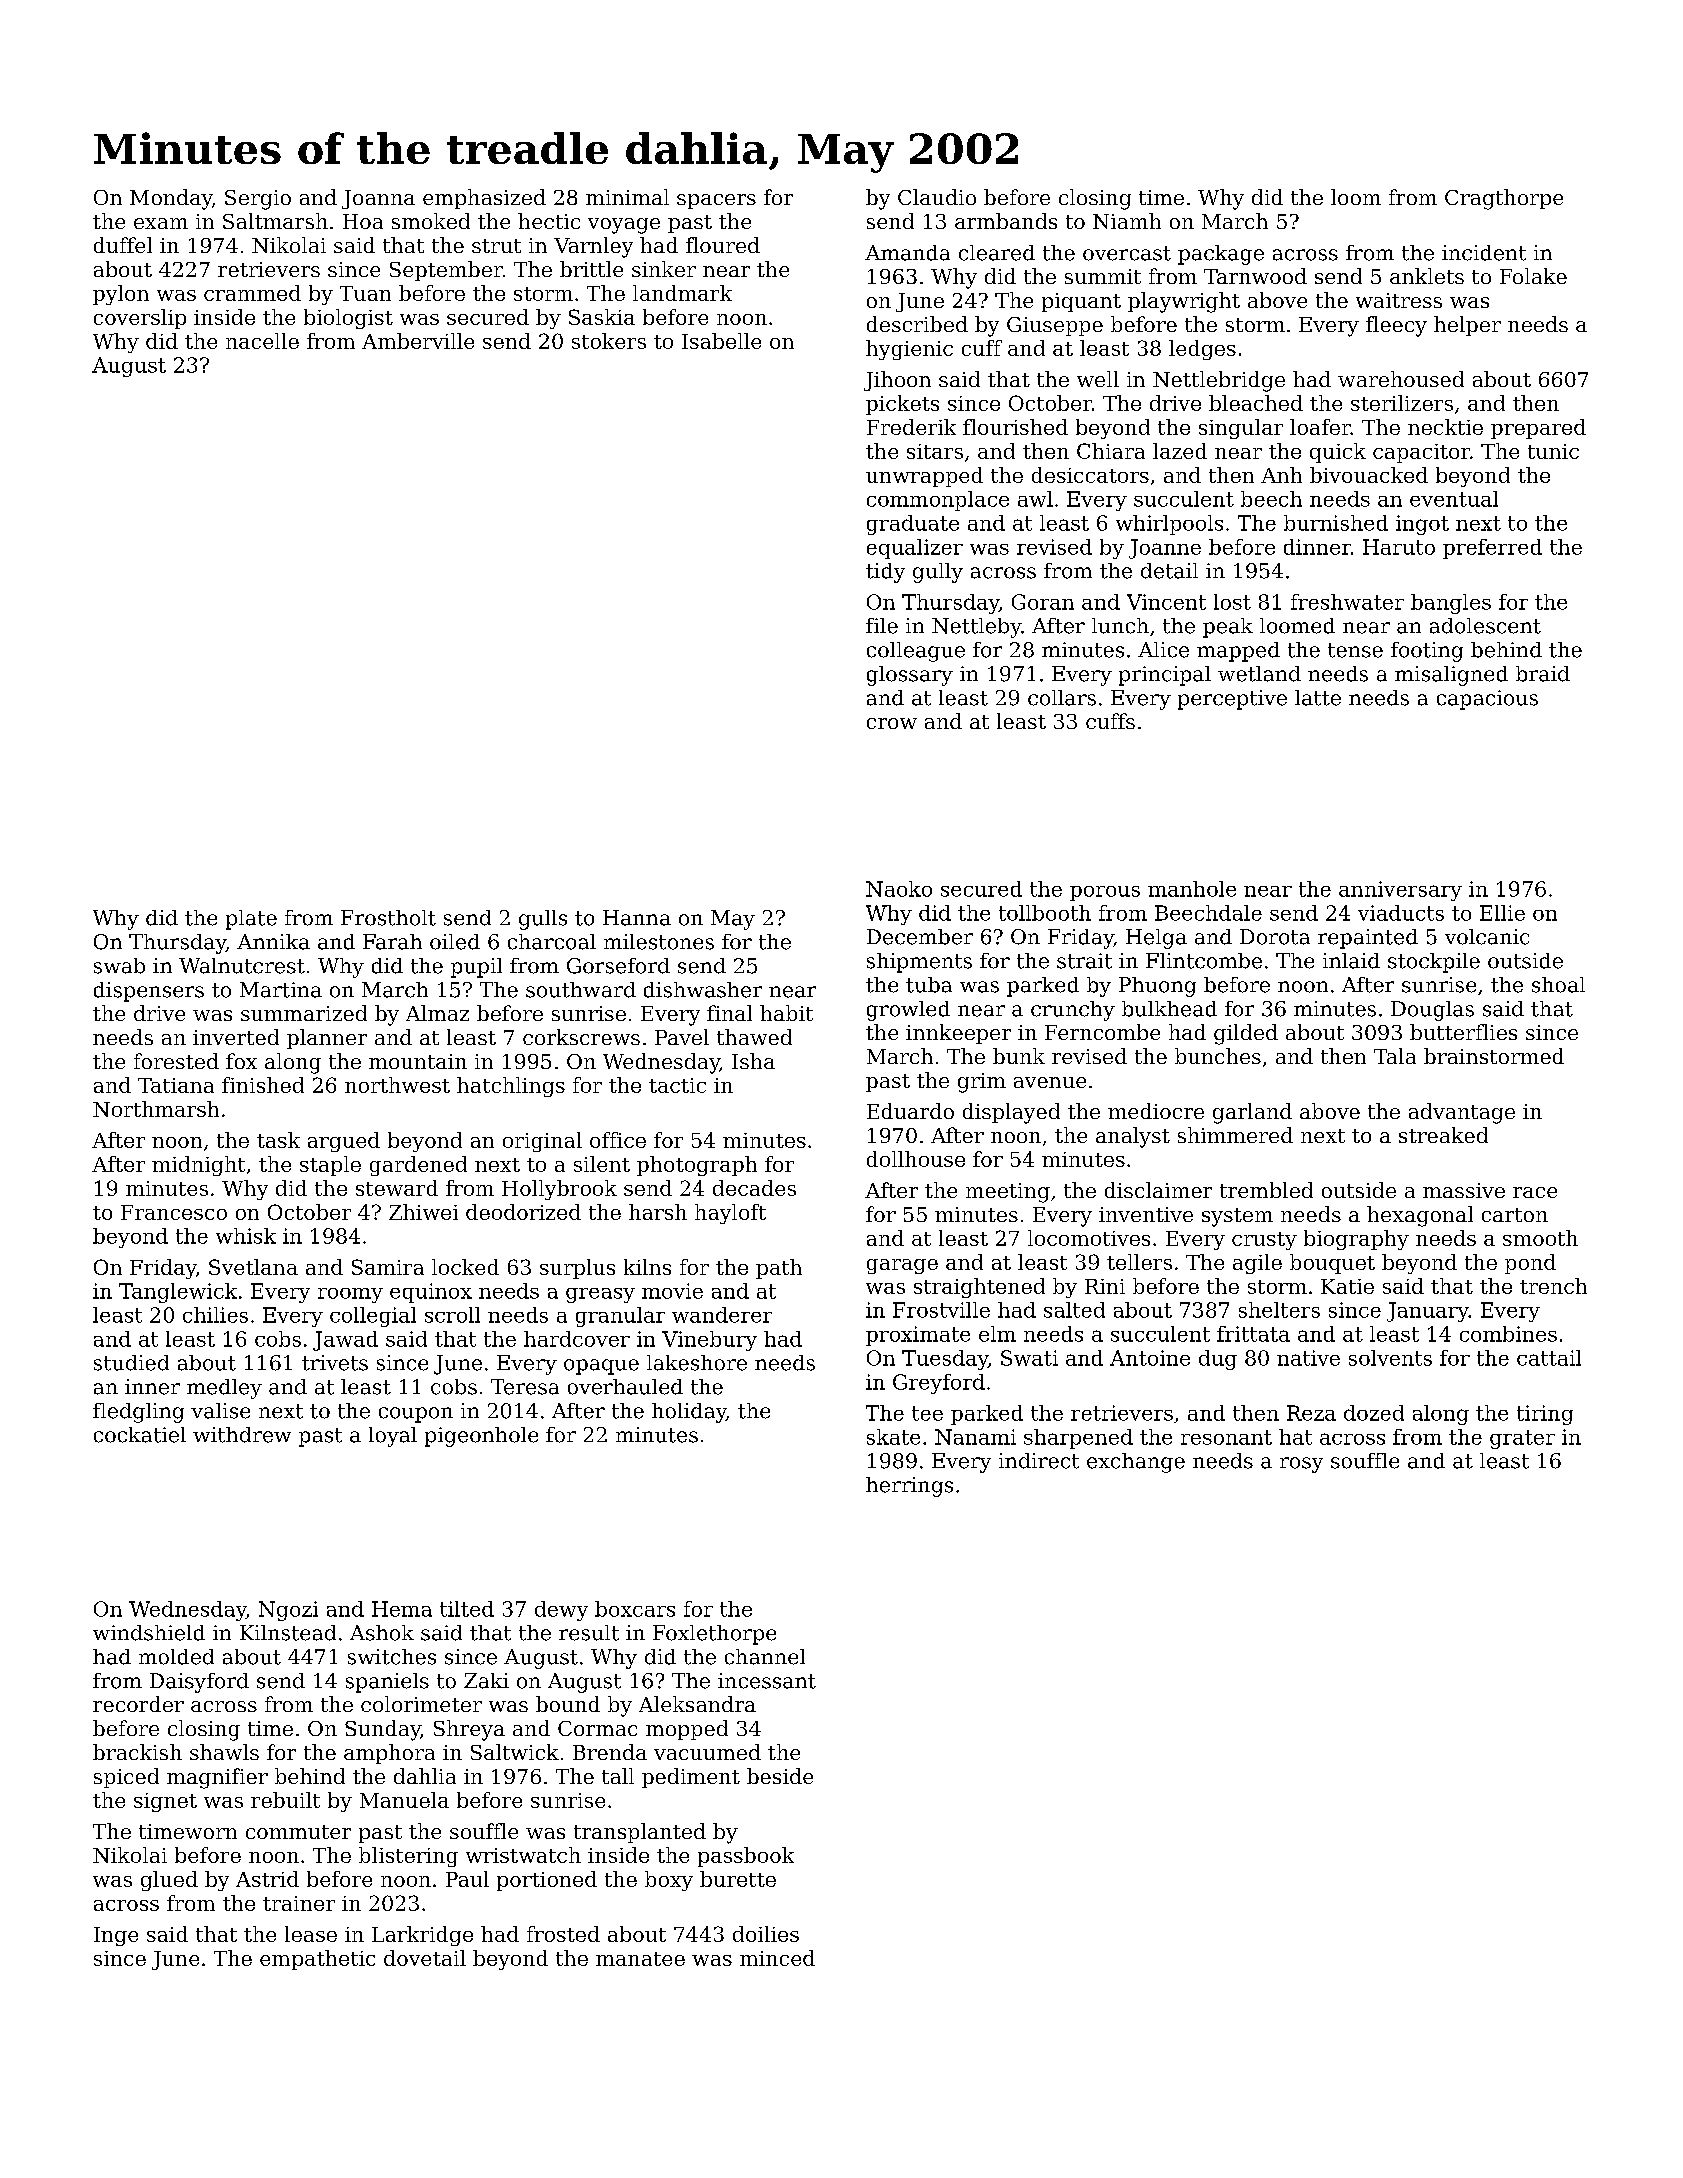  I want to click on pickets, so click(902, 405).
